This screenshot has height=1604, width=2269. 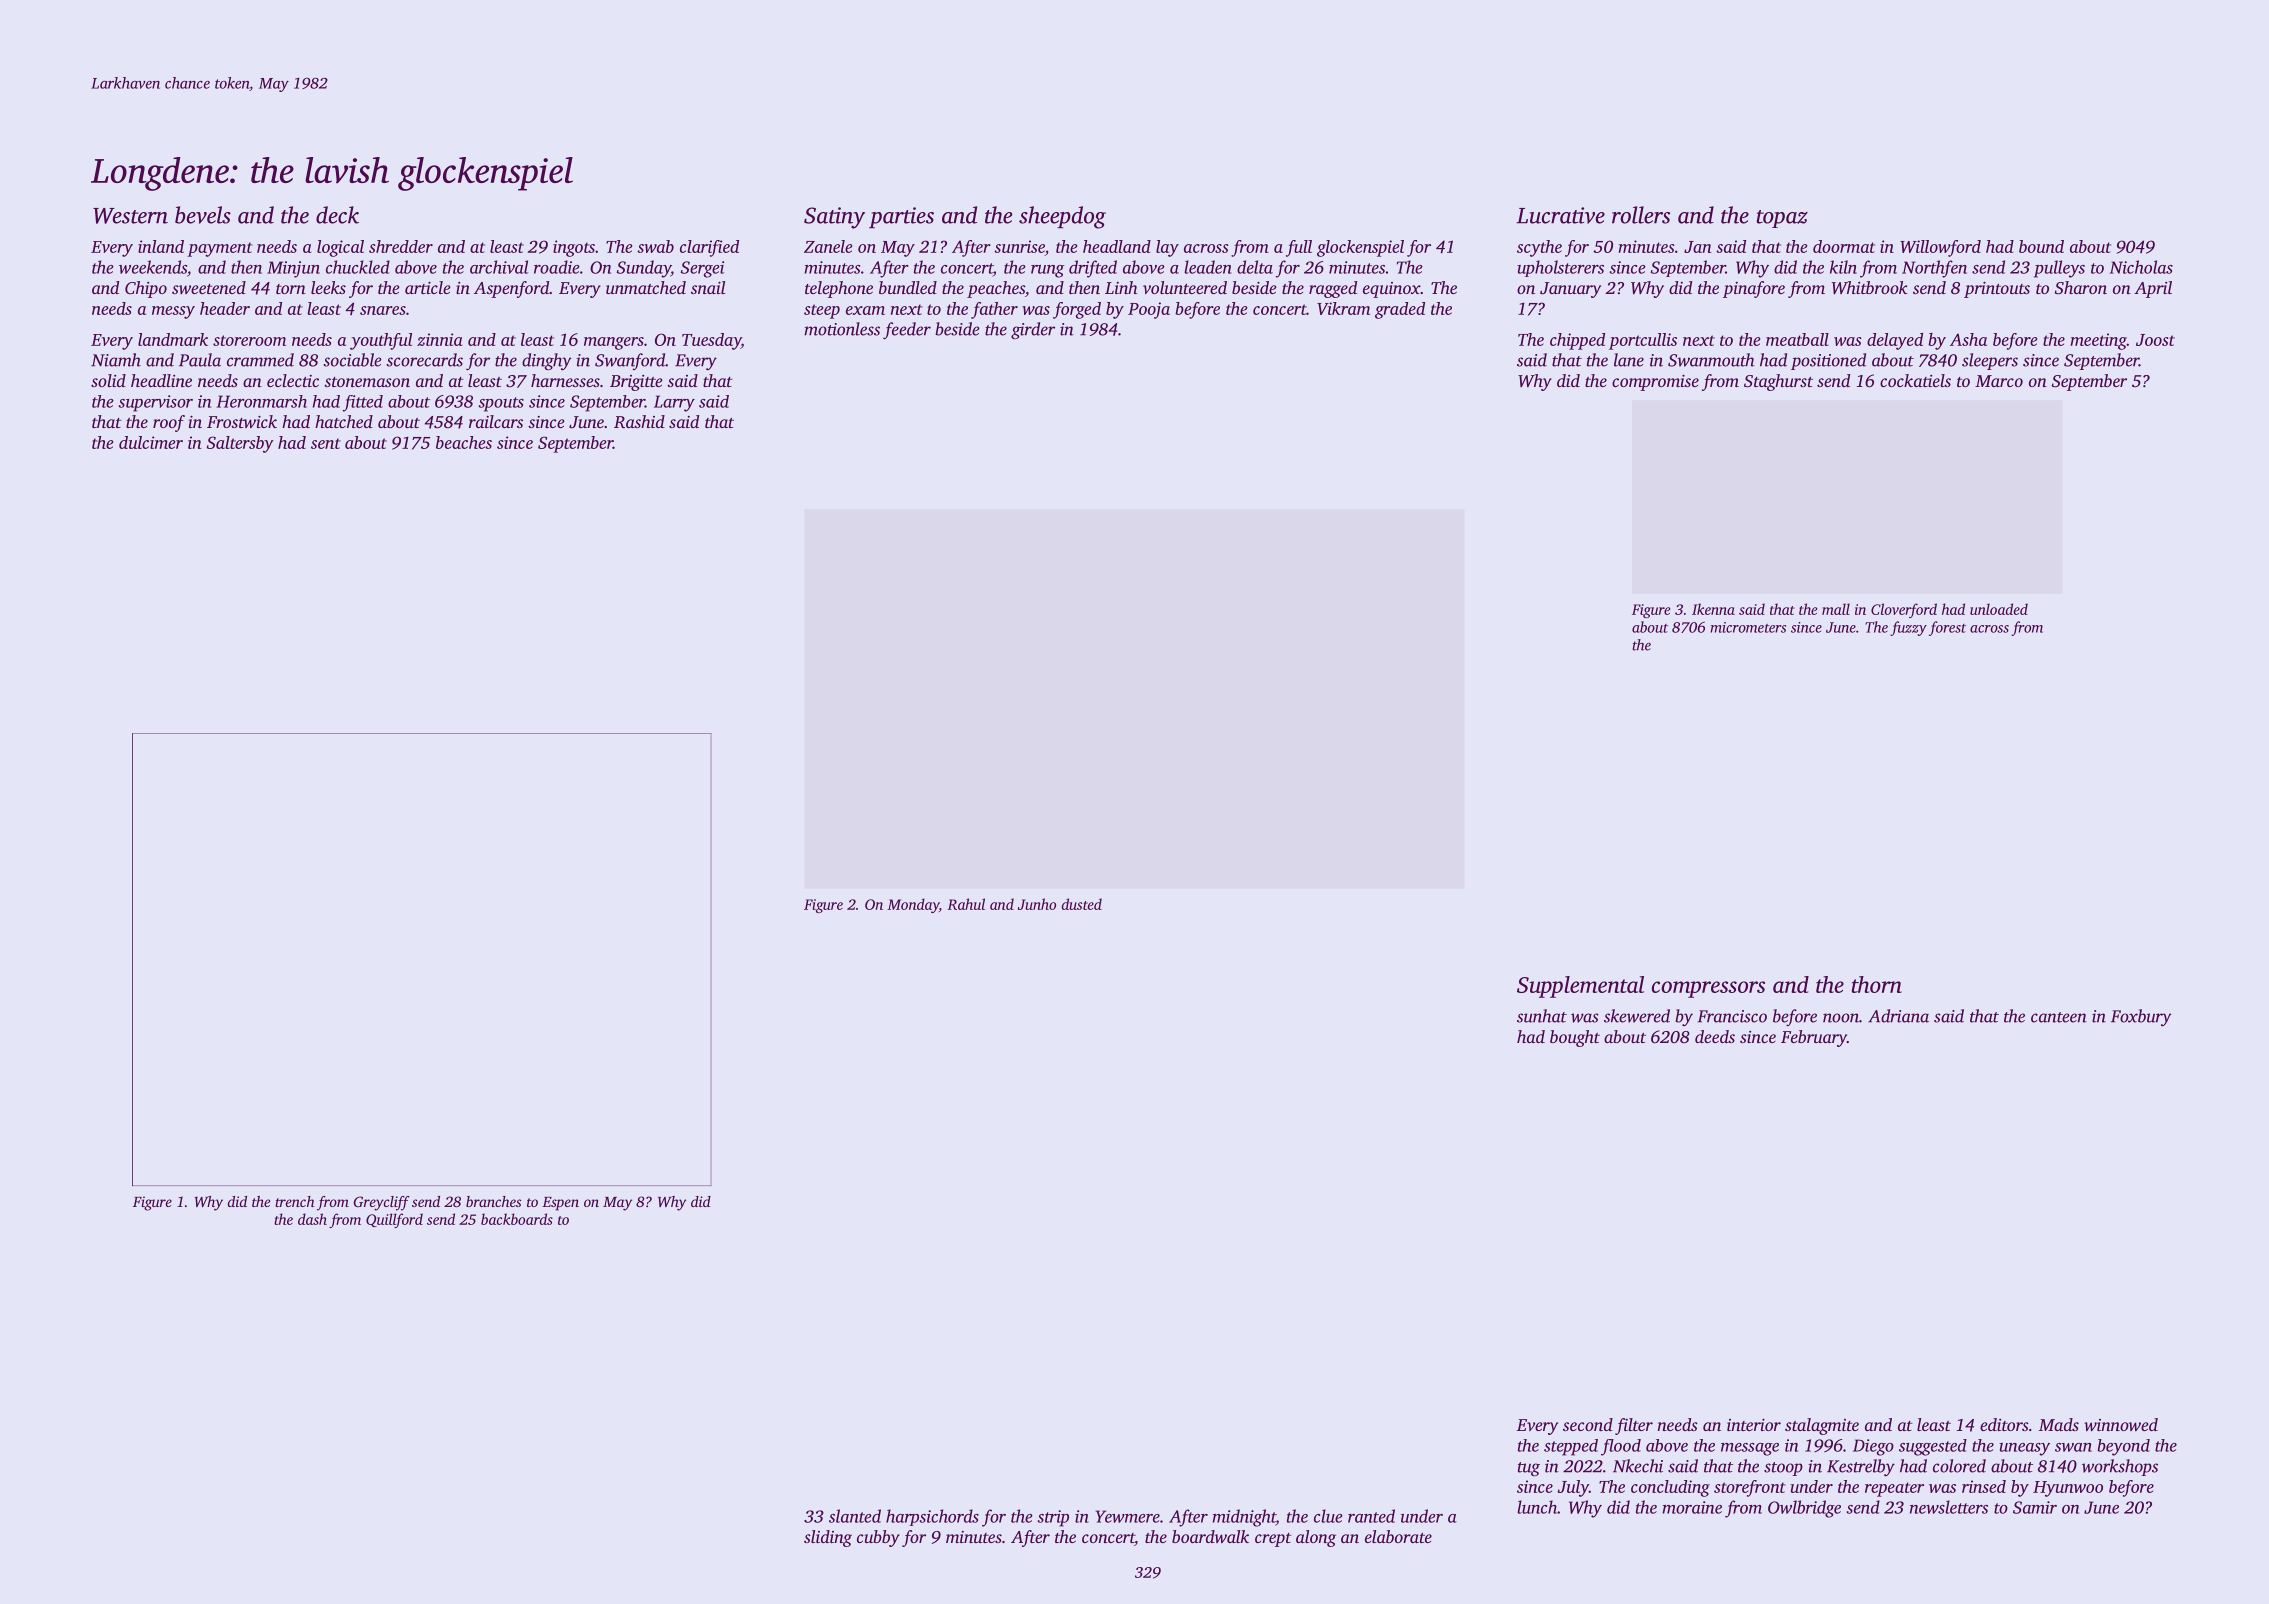 What do you see at coordinates (1033, 331) in the screenshot?
I see `girder` at bounding box center [1033, 331].
